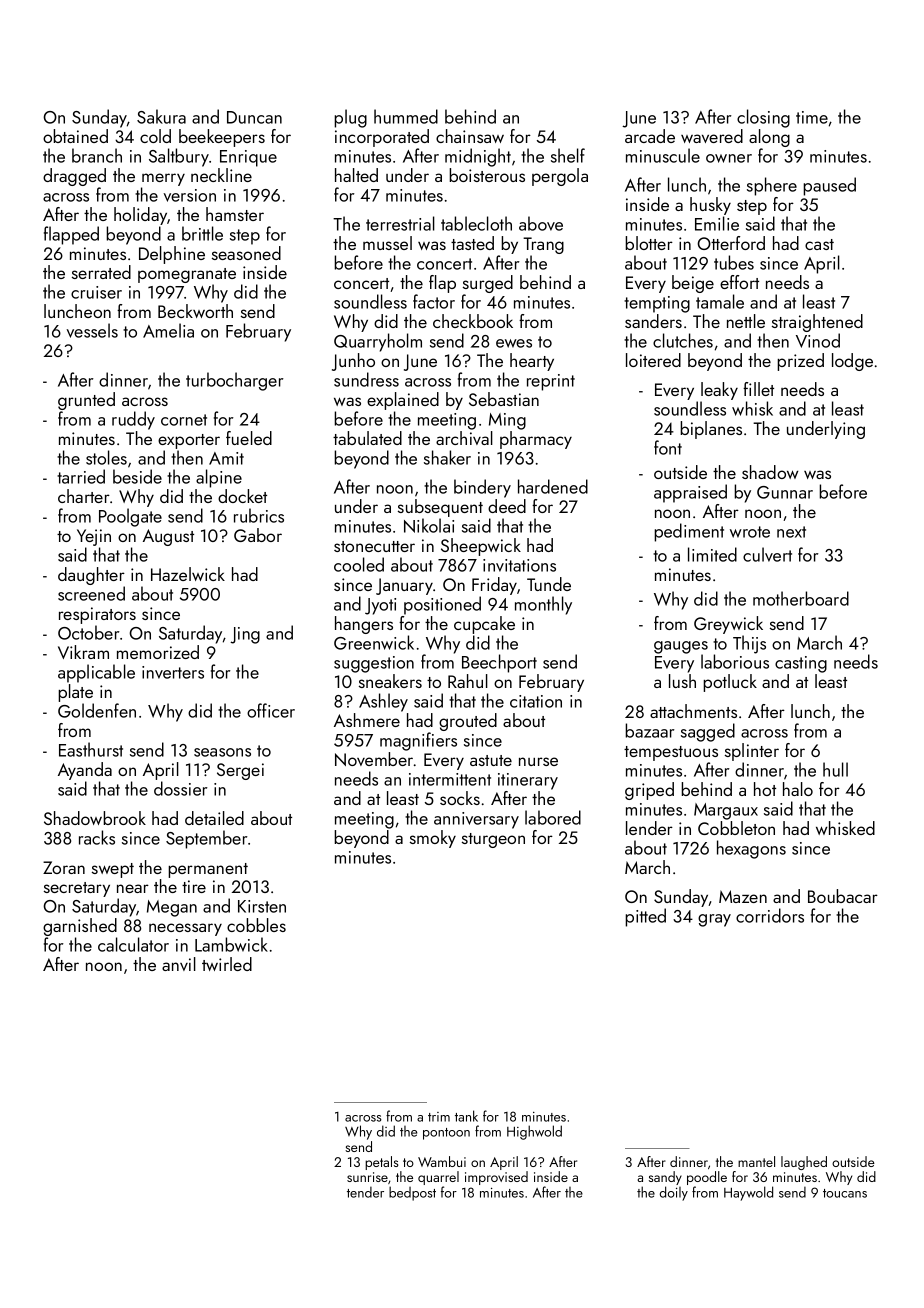  What do you see at coordinates (466, 1116) in the screenshot?
I see `tank` at bounding box center [466, 1116].
